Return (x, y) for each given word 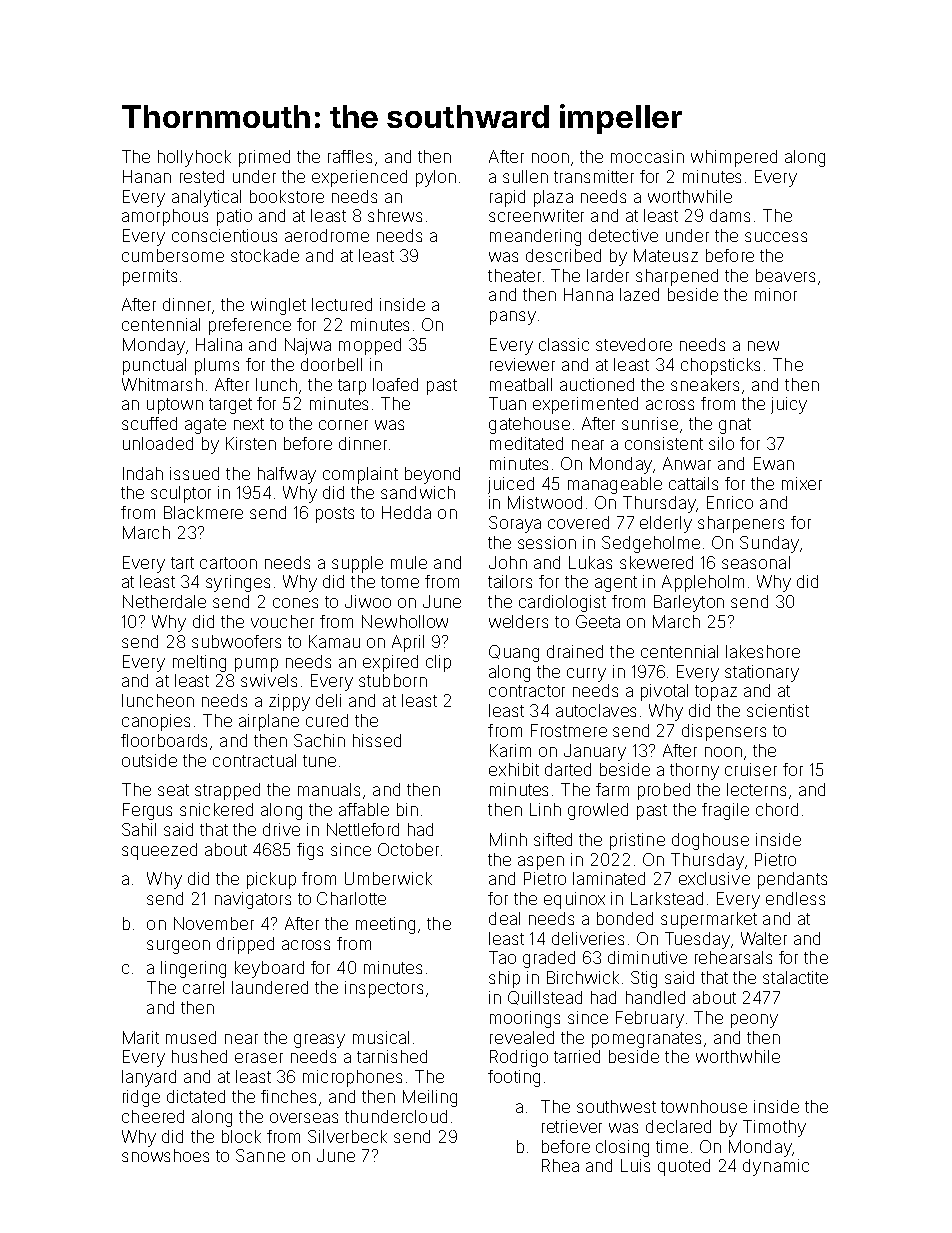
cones (295, 603)
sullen (525, 176)
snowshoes (165, 1155)
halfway (287, 475)
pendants (792, 880)
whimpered (734, 158)
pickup (271, 880)
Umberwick (388, 878)
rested (202, 176)
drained (575, 651)
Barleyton (689, 603)
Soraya (515, 524)
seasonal (756, 562)
